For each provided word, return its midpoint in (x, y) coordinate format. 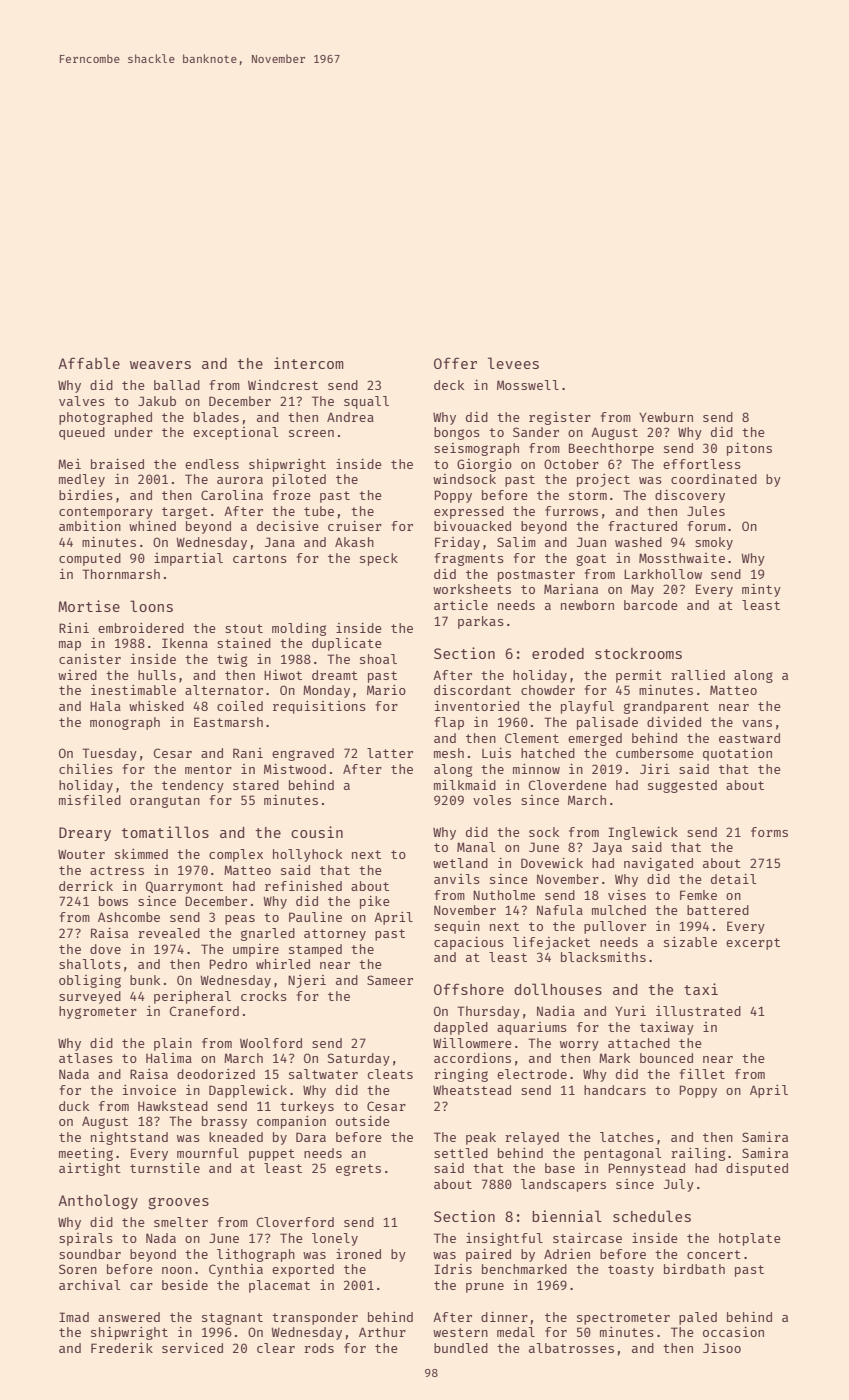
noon (177, 1270)
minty (761, 590)
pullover (615, 927)
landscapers (563, 1185)
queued (82, 433)
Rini (74, 628)
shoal (378, 659)
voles (492, 800)
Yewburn (666, 417)
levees (513, 363)
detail (733, 879)
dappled (461, 1028)
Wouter (81, 854)
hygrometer (98, 1012)
